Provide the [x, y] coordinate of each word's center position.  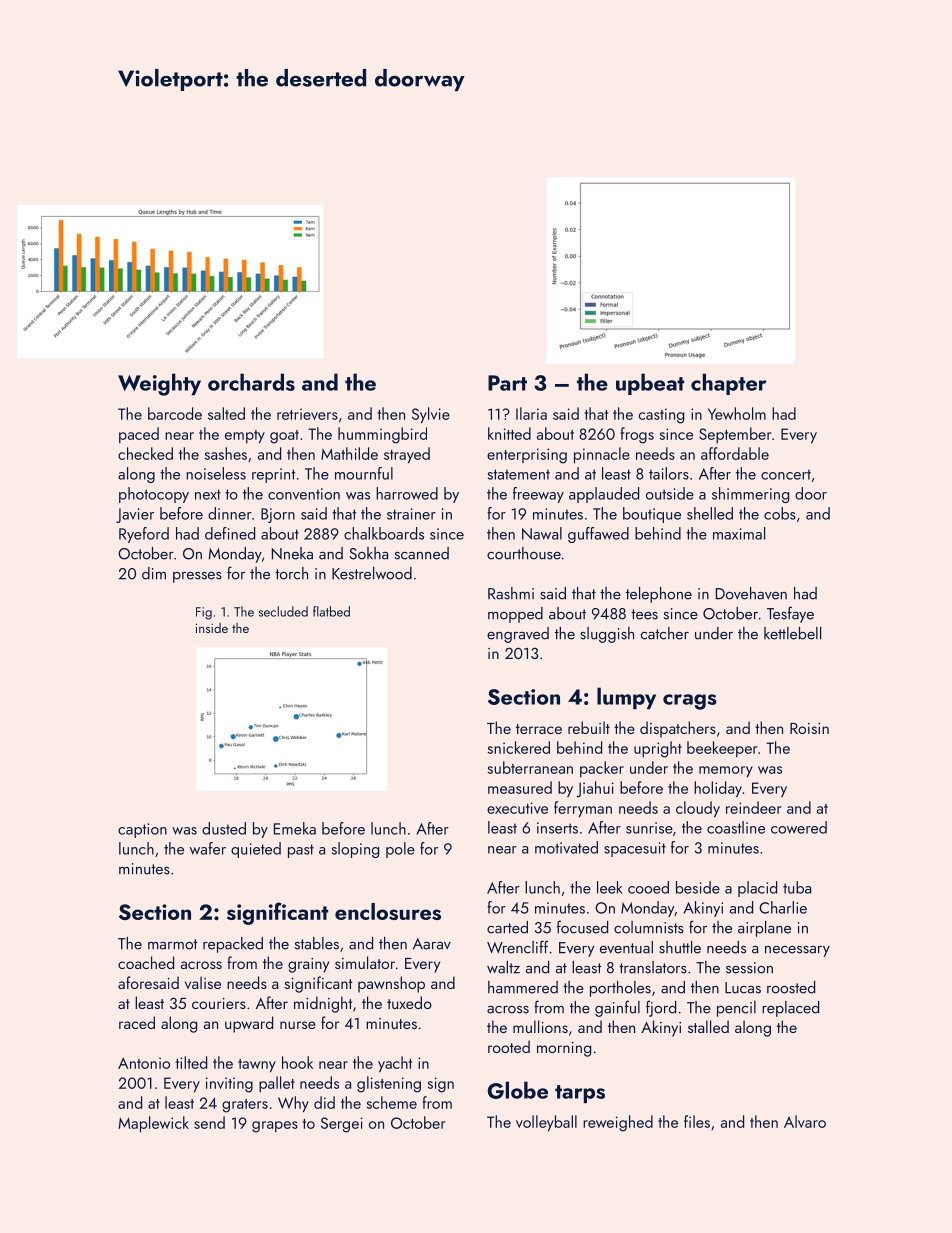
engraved [518, 635]
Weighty [159, 384]
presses [197, 577]
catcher [665, 633]
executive [517, 808]
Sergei [342, 1125]
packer [602, 769]
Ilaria [531, 413]
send [209, 1122]
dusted [224, 828]
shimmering [750, 495]
